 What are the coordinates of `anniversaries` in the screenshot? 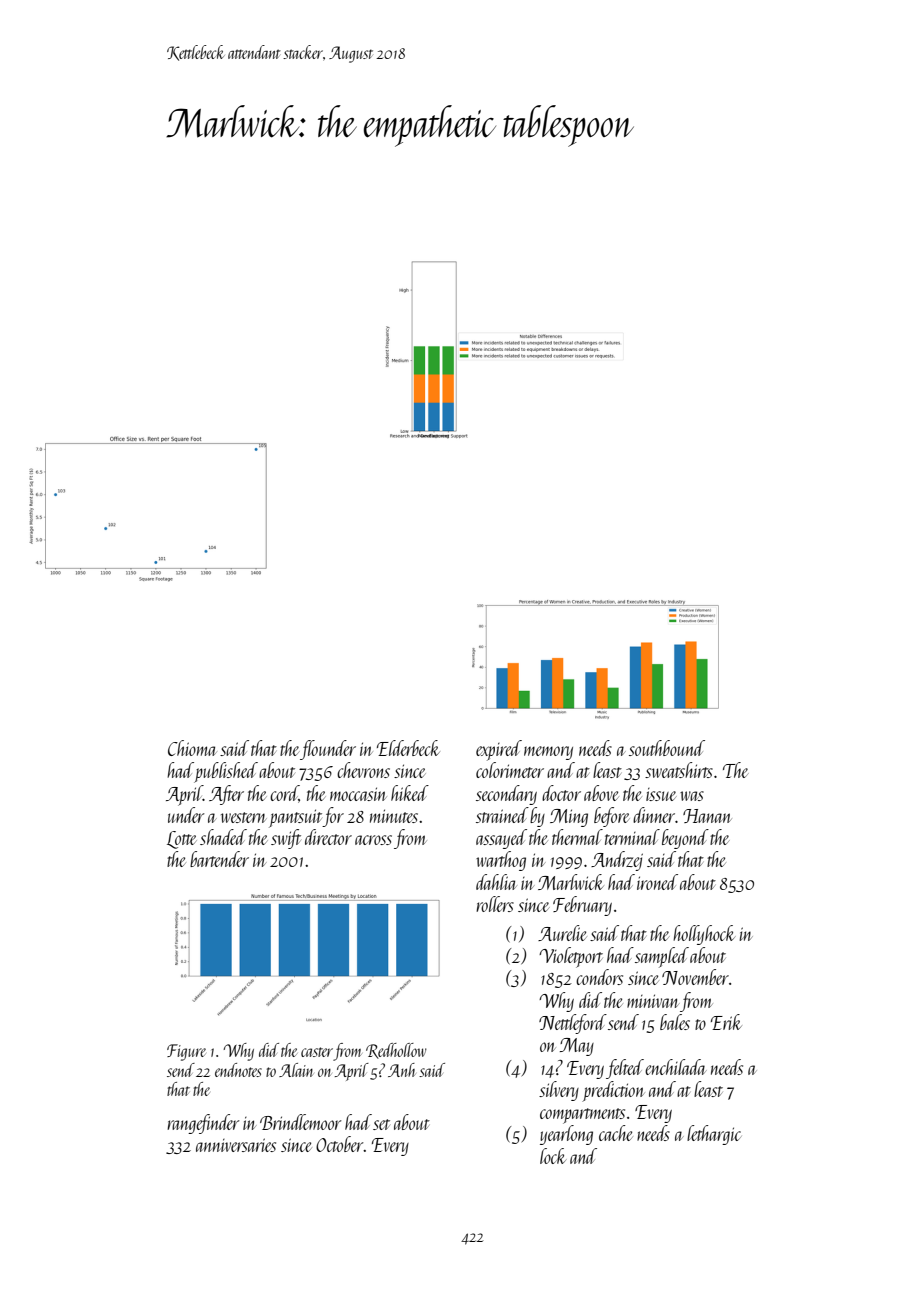 It's located at (236, 1145).
